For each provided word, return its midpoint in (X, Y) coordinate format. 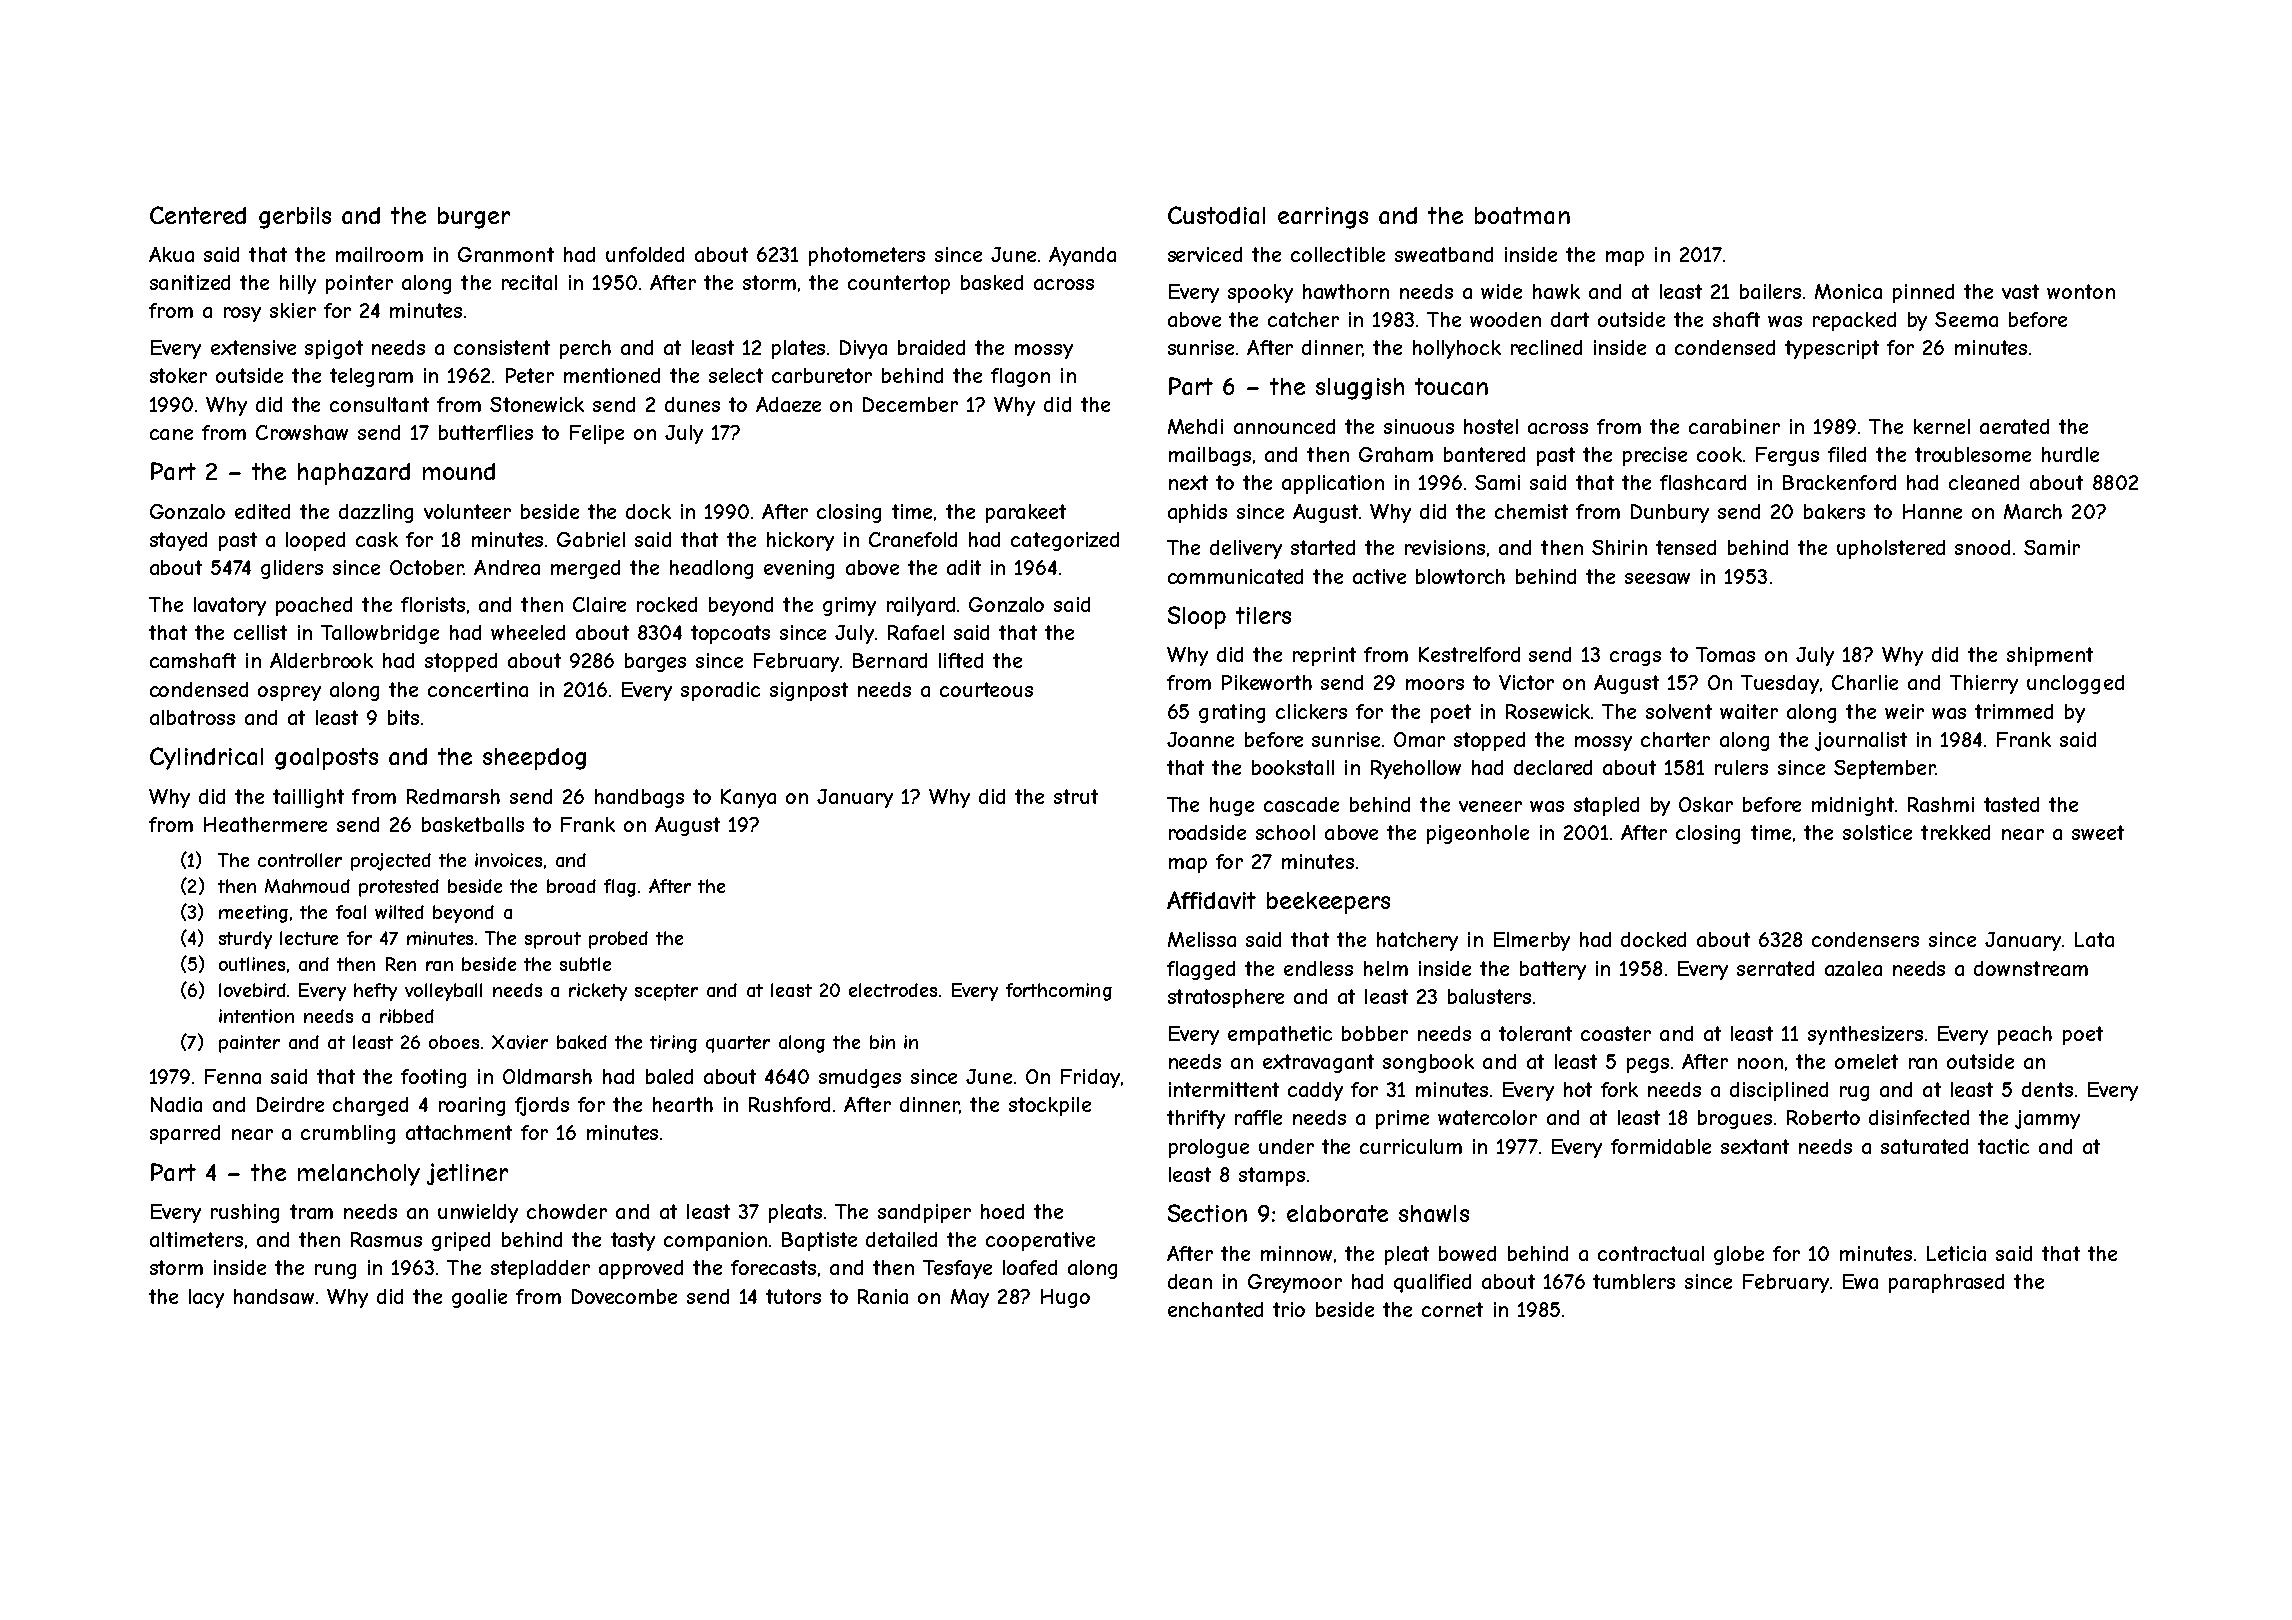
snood (1982, 547)
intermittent (1224, 1089)
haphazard (354, 474)
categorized (1065, 541)
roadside (1207, 832)
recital (529, 282)
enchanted (1215, 1309)
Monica (1848, 291)
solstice (1877, 832)
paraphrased (1946, 1283)
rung (335, 1271)
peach (2025, 1035)
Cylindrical (206, 758)
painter (249, 1044)
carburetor (822, 375)
